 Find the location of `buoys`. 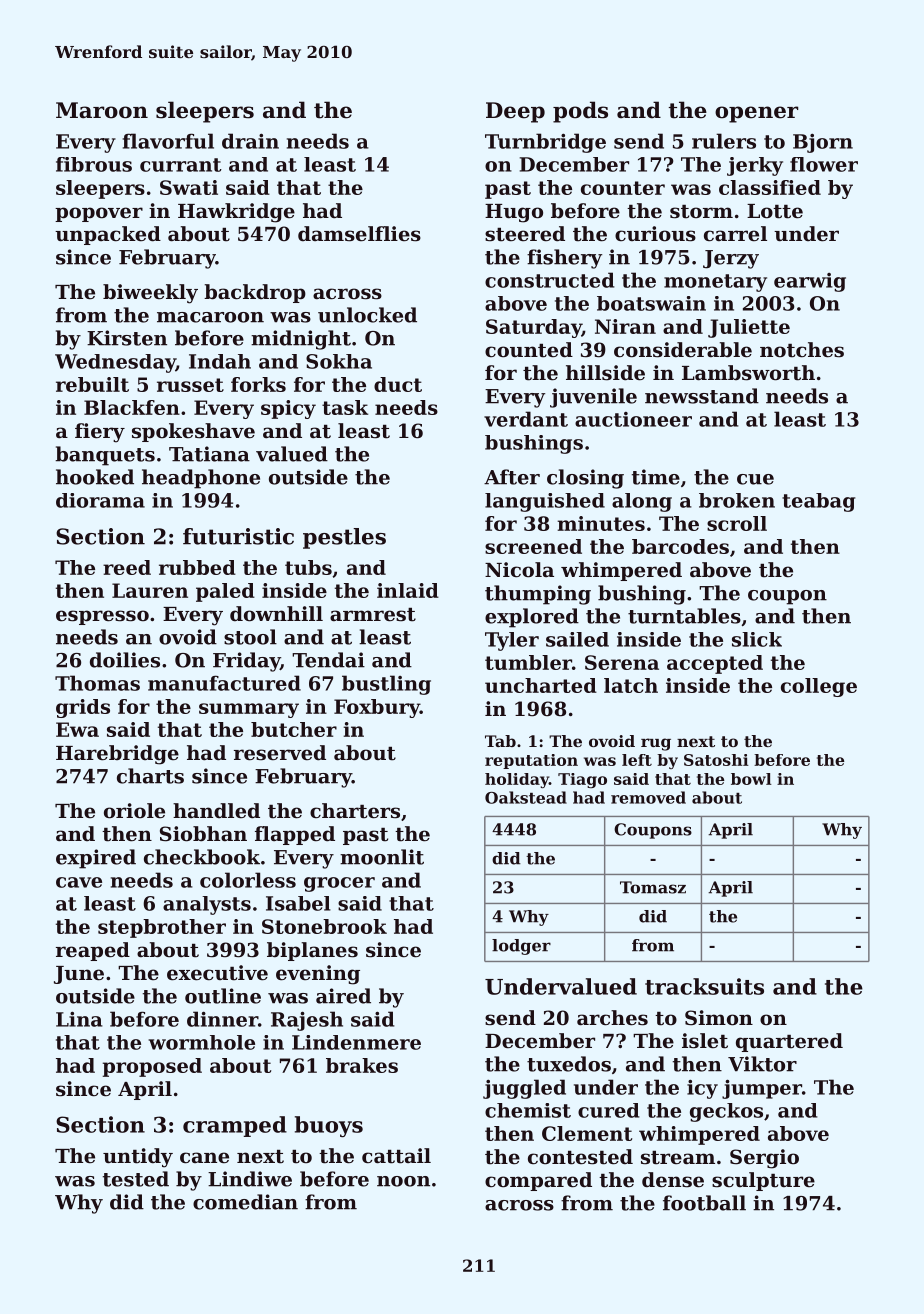

buoys is located at coordinates (329, 1126).
